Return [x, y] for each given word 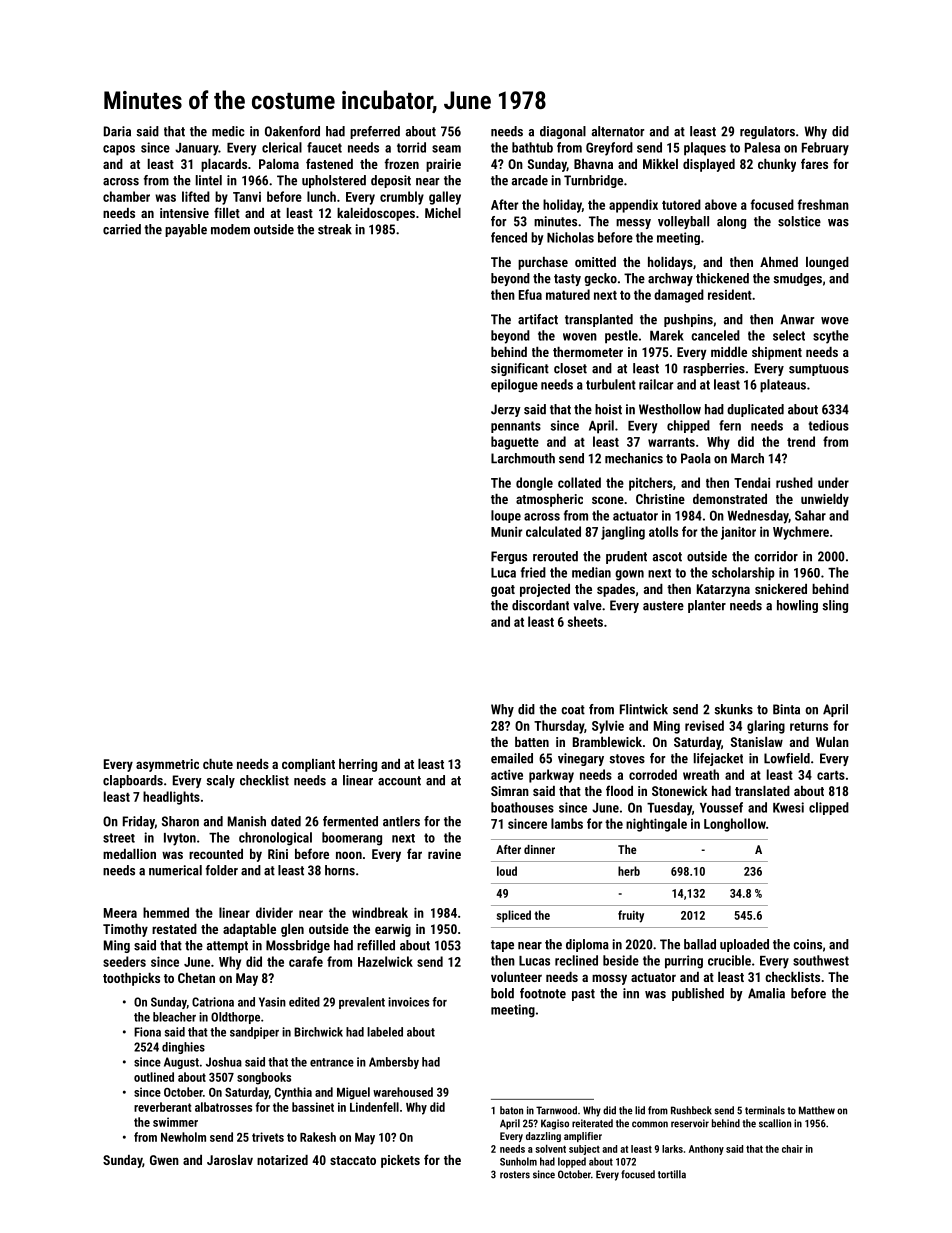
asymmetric [167, 765]
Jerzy [506, 410]
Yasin [272, 1002]
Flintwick [644, 709]
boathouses [522, 807]
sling [835, 606]
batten [532, 742]
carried [122, 229]
